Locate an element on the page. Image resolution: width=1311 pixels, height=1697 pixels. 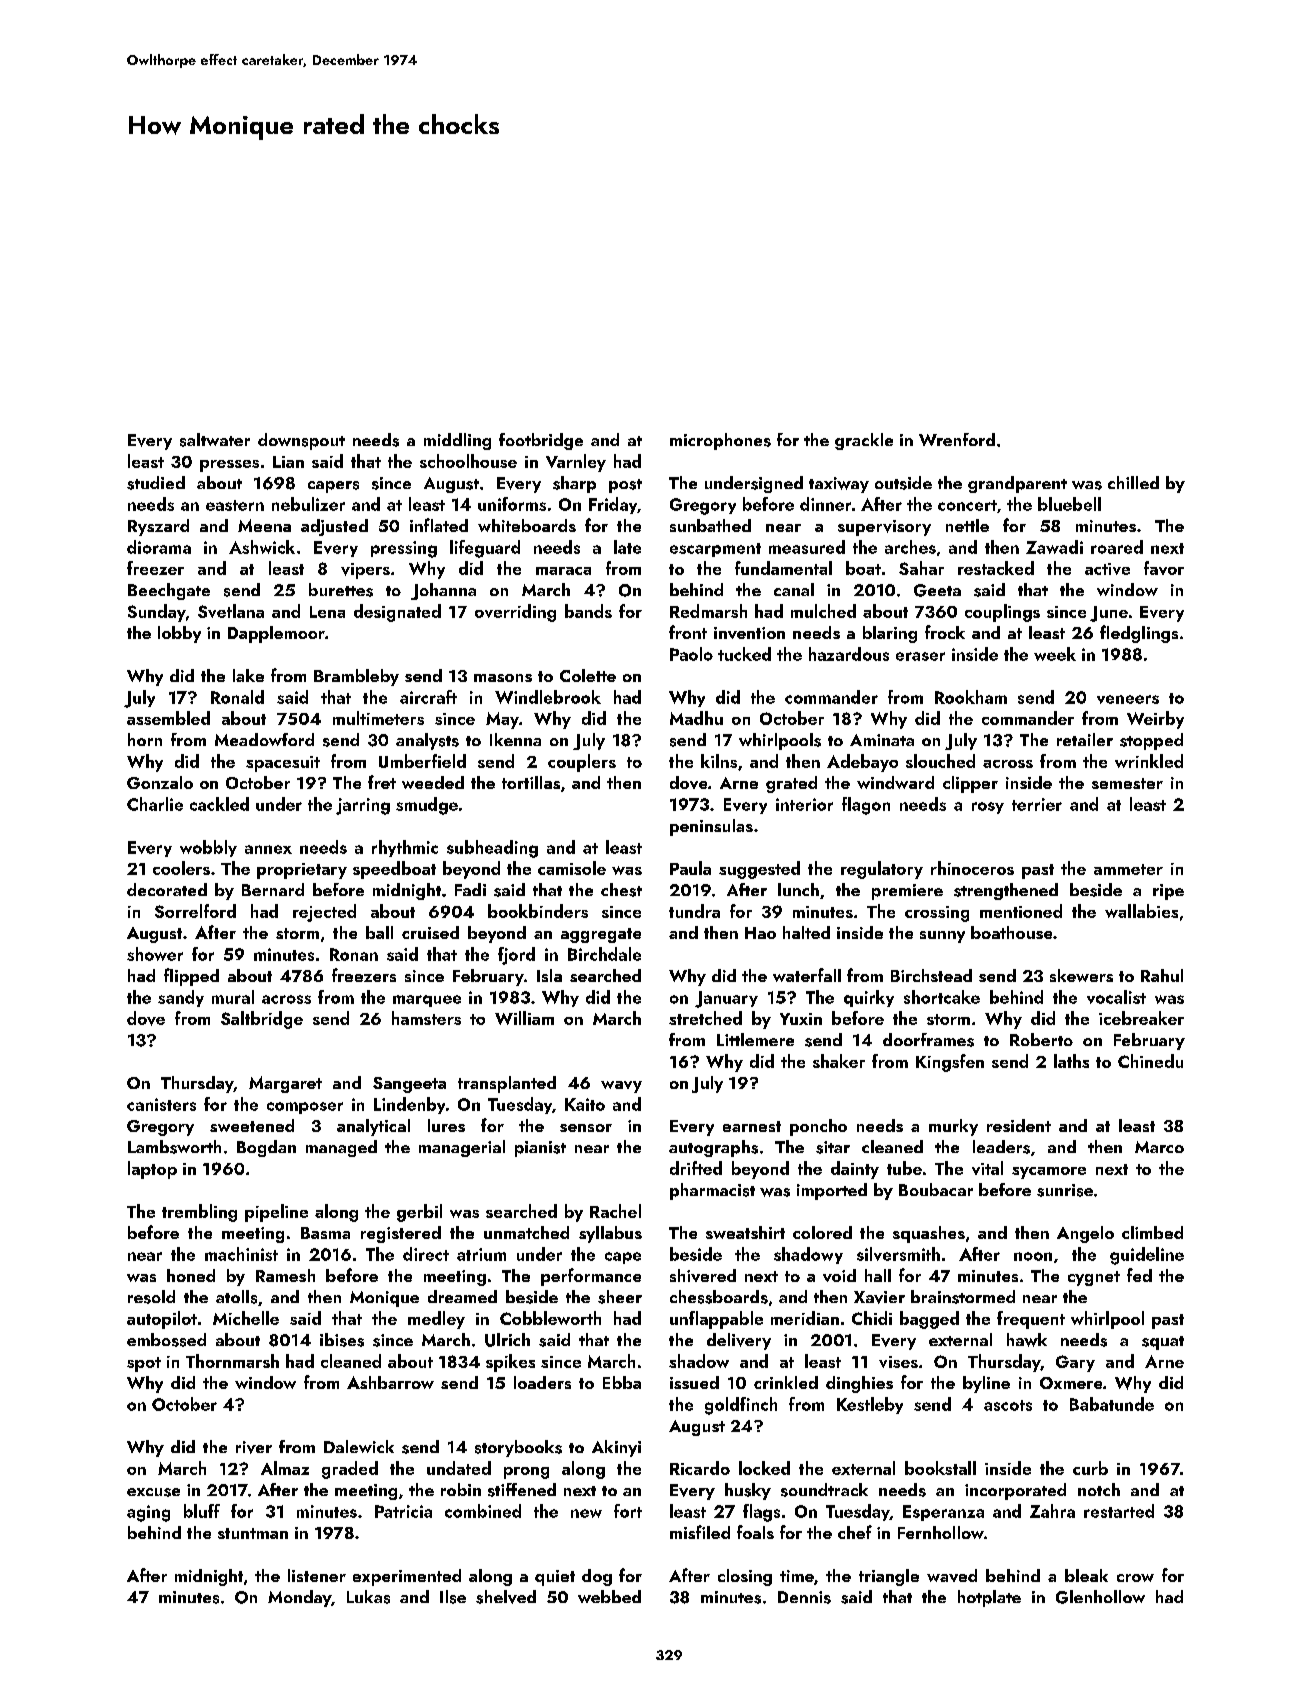
footbridge is located at coordinates (541, 441).
